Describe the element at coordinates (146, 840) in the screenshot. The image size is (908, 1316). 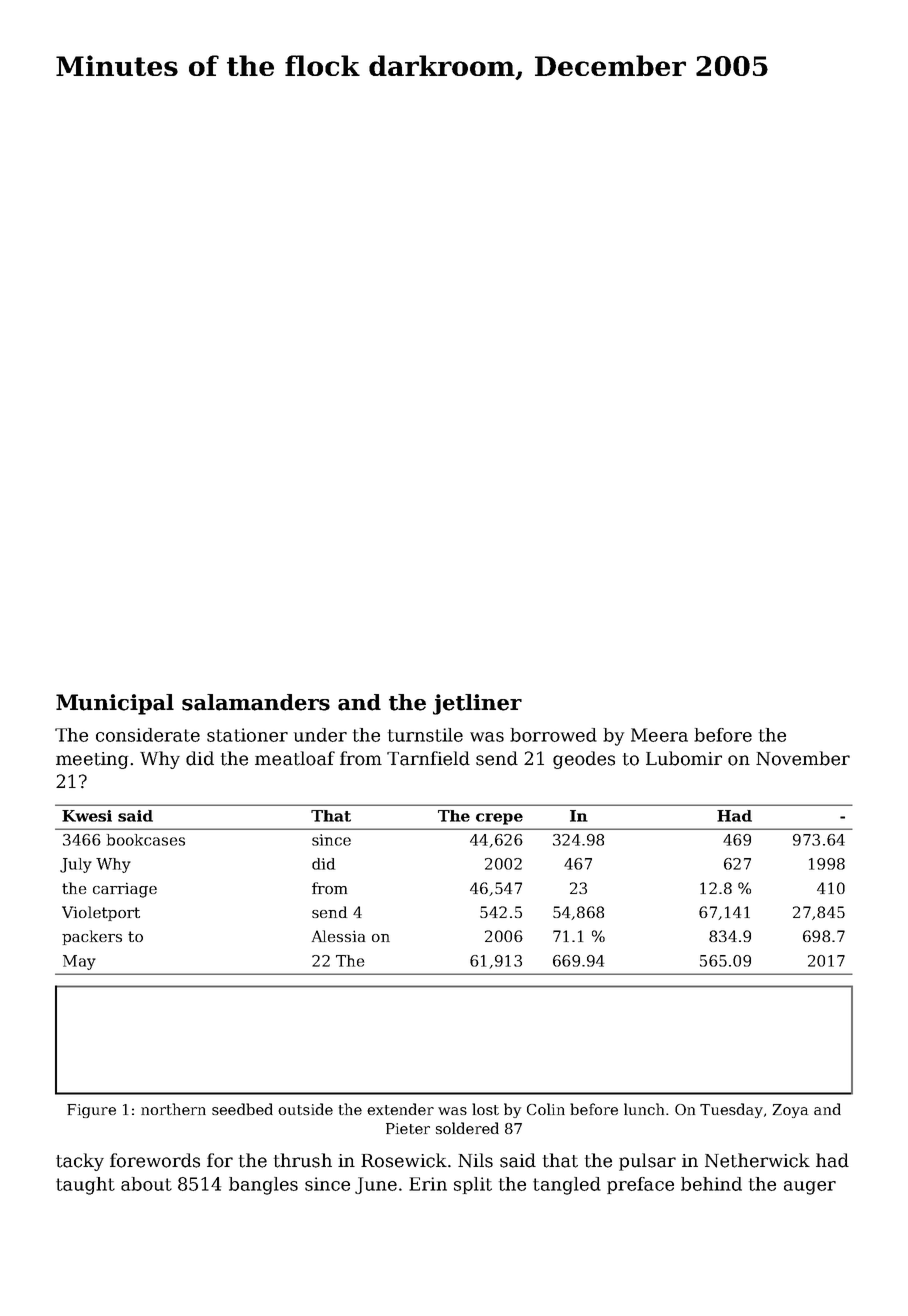
I see `bookcases` at that location.
